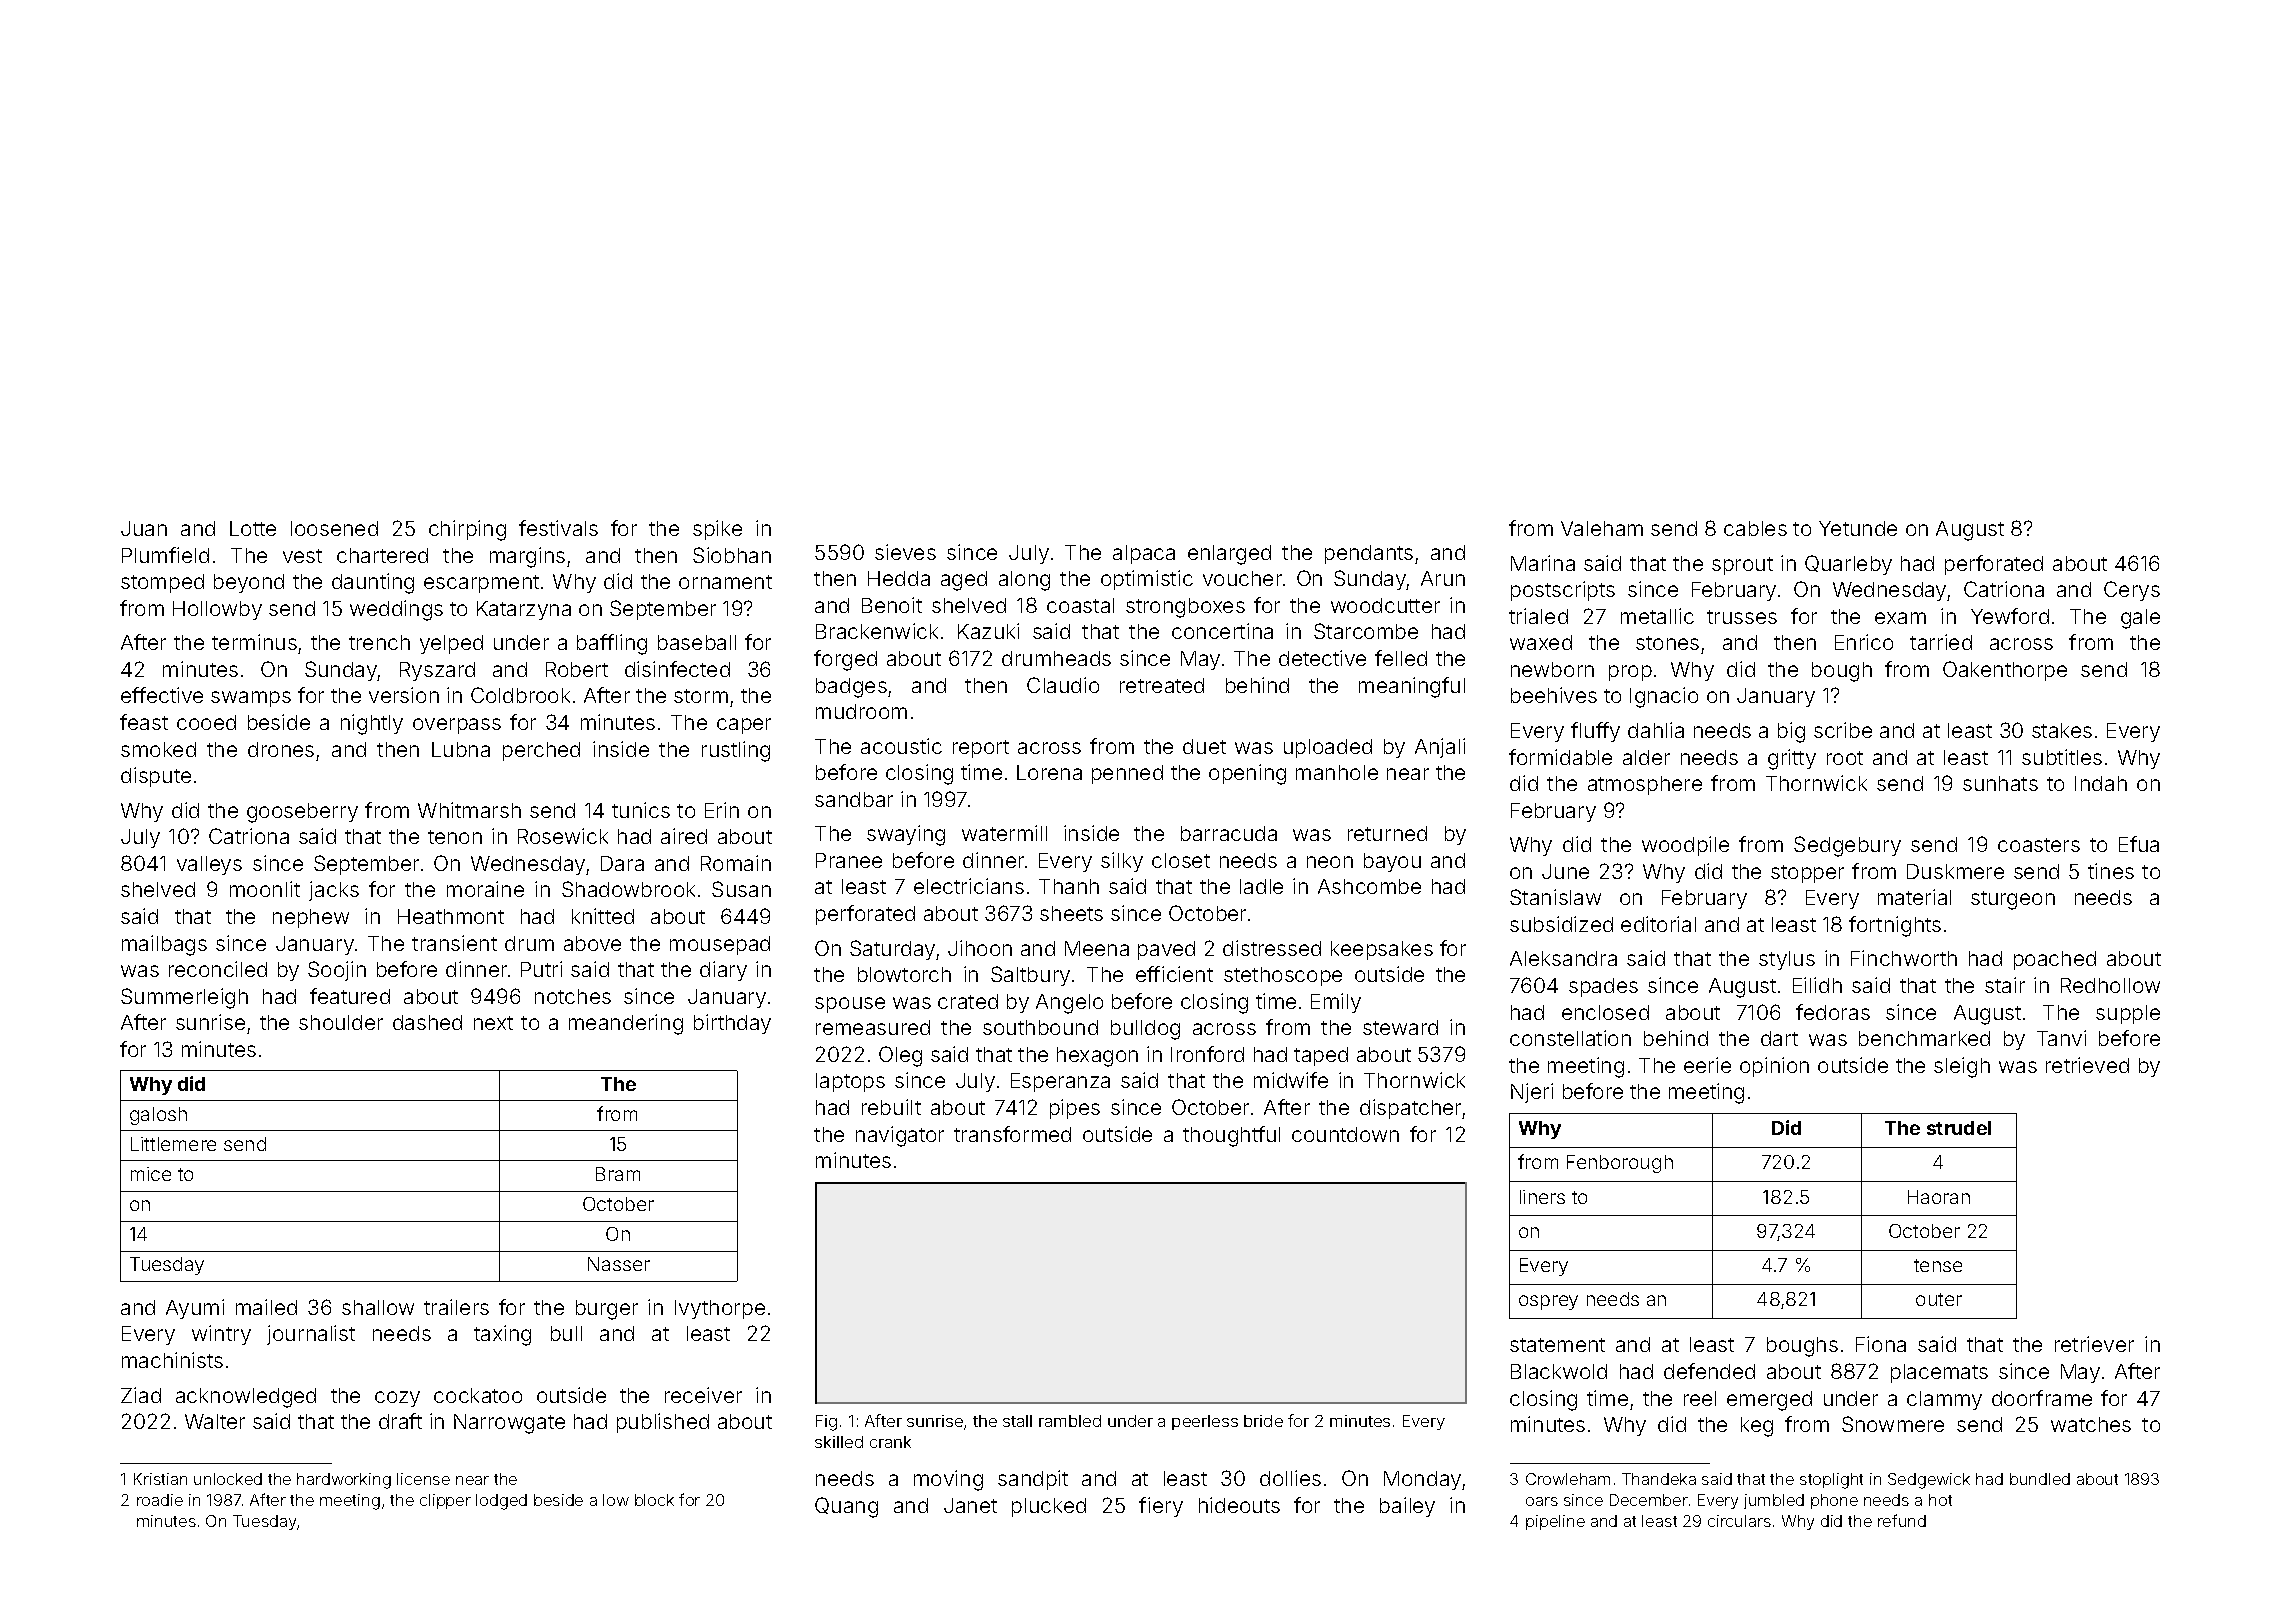  I want to click on chartered, so click(382, 555).
